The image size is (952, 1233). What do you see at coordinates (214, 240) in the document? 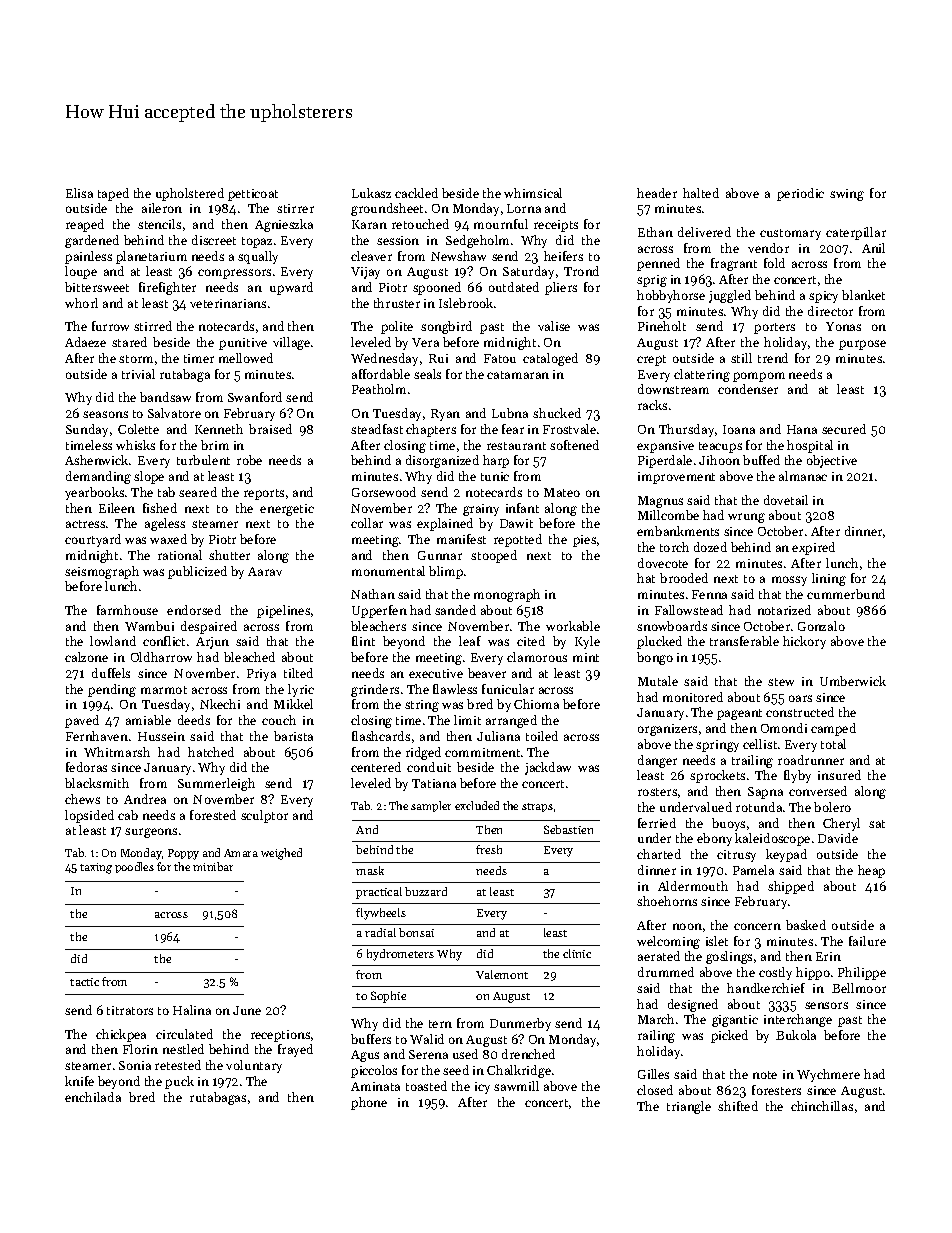
I see `discreet` at bounding box center [214, 240].
